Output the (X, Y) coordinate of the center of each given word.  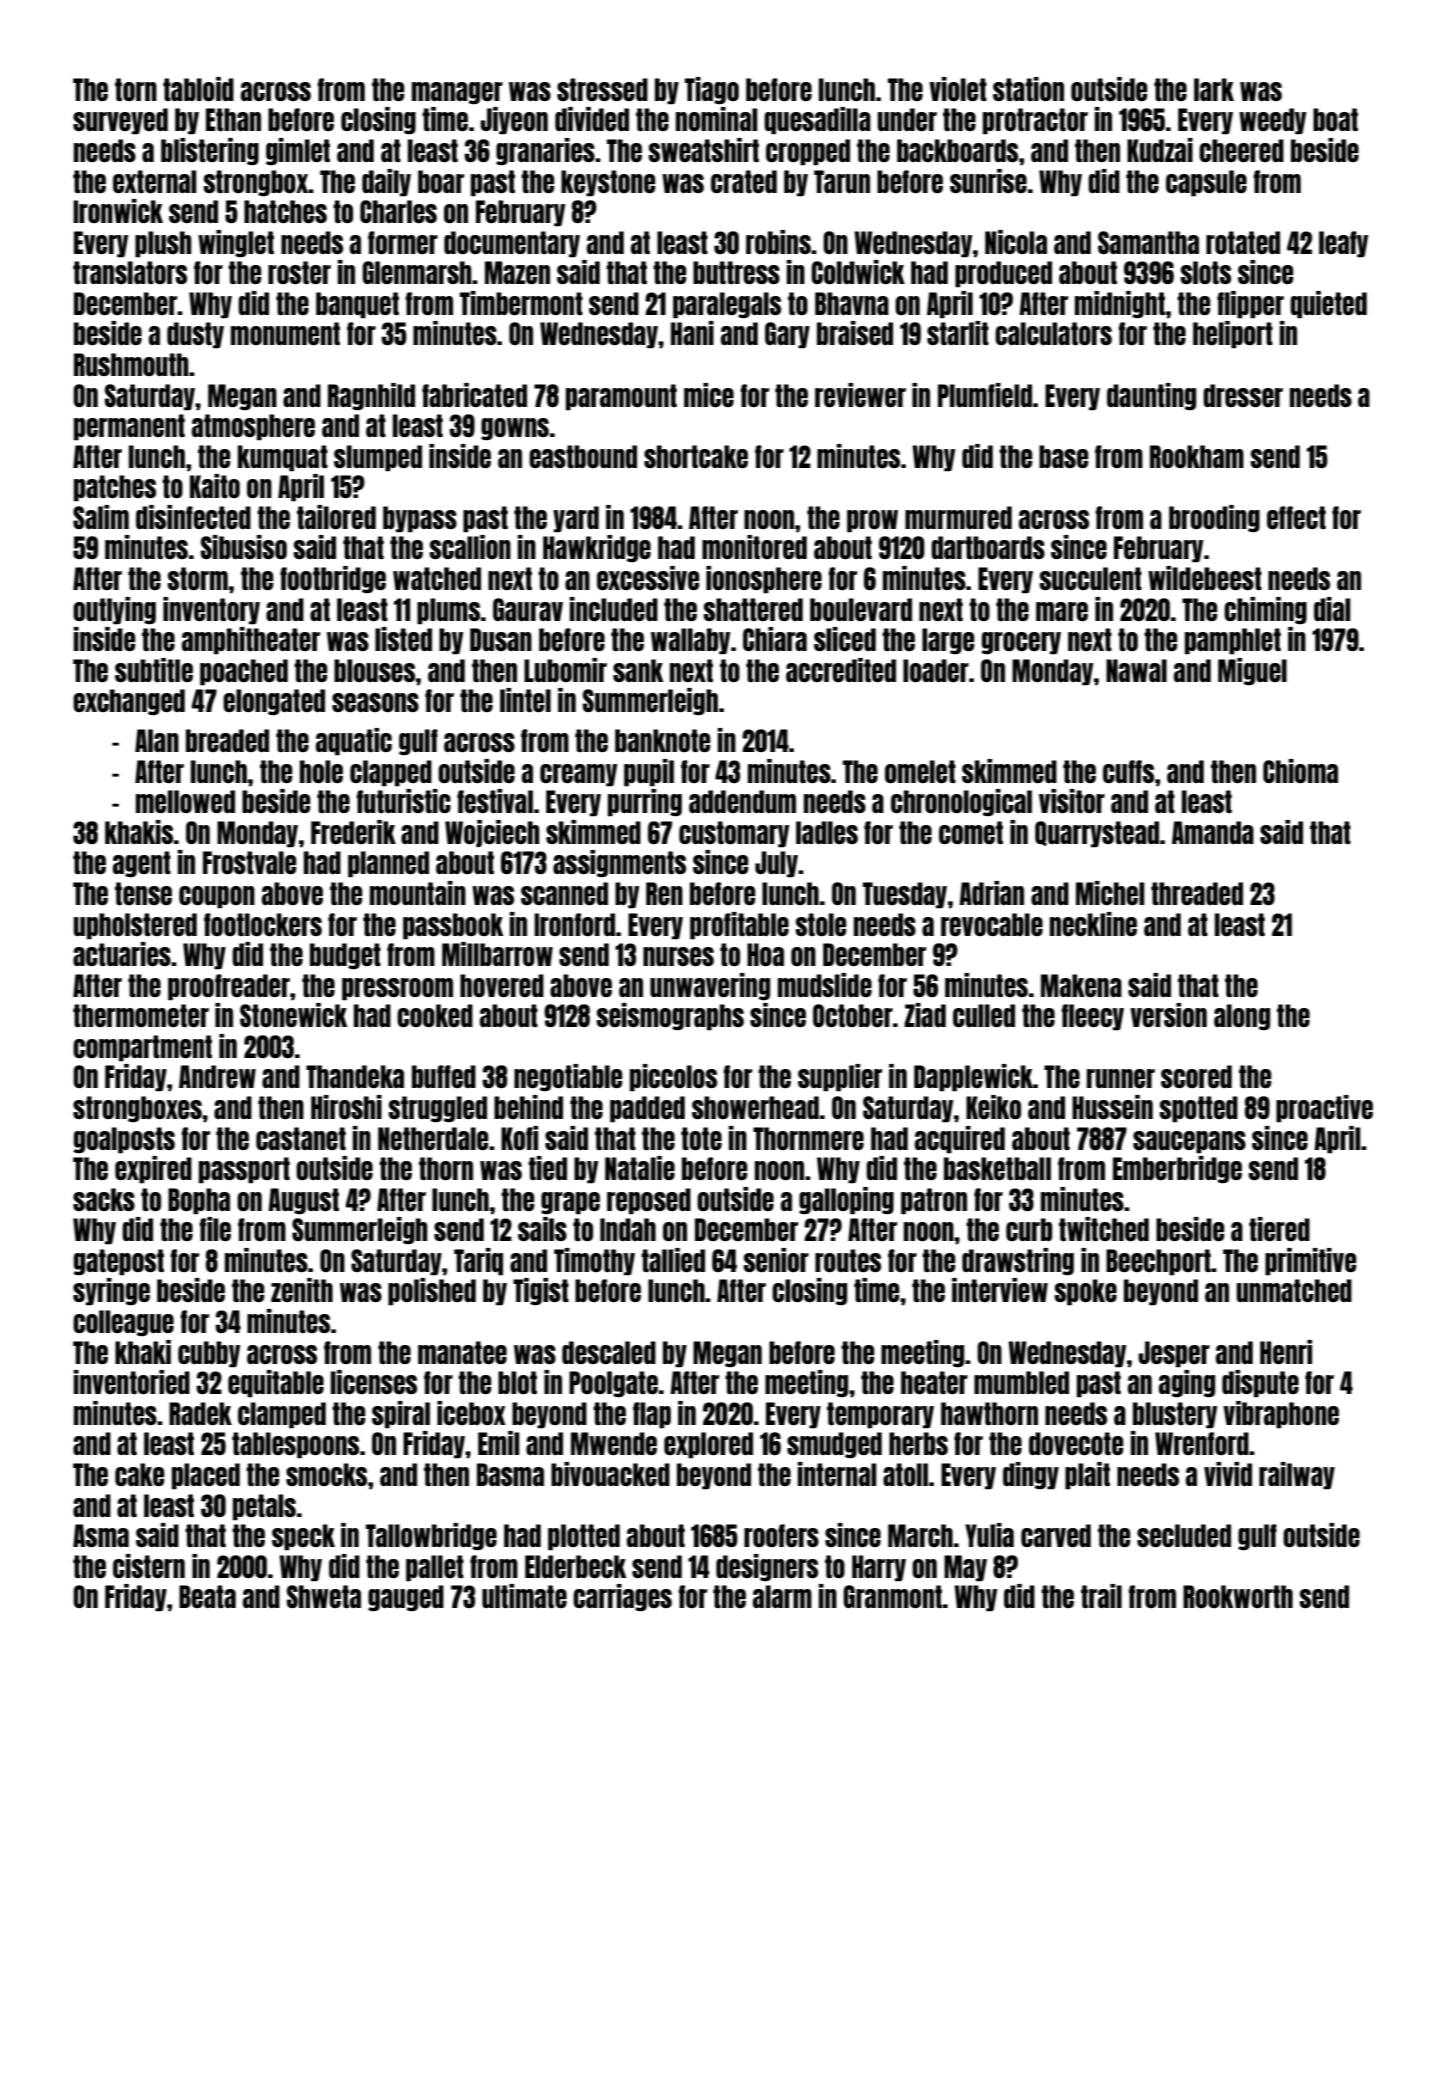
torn (136, 89)
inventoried (132, 1382)
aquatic (354, 742)
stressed (602, 89)
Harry (879, 1568)
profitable (739, 926)
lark (1214, 89)
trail (1101, 1596)
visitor (1072, 801)
